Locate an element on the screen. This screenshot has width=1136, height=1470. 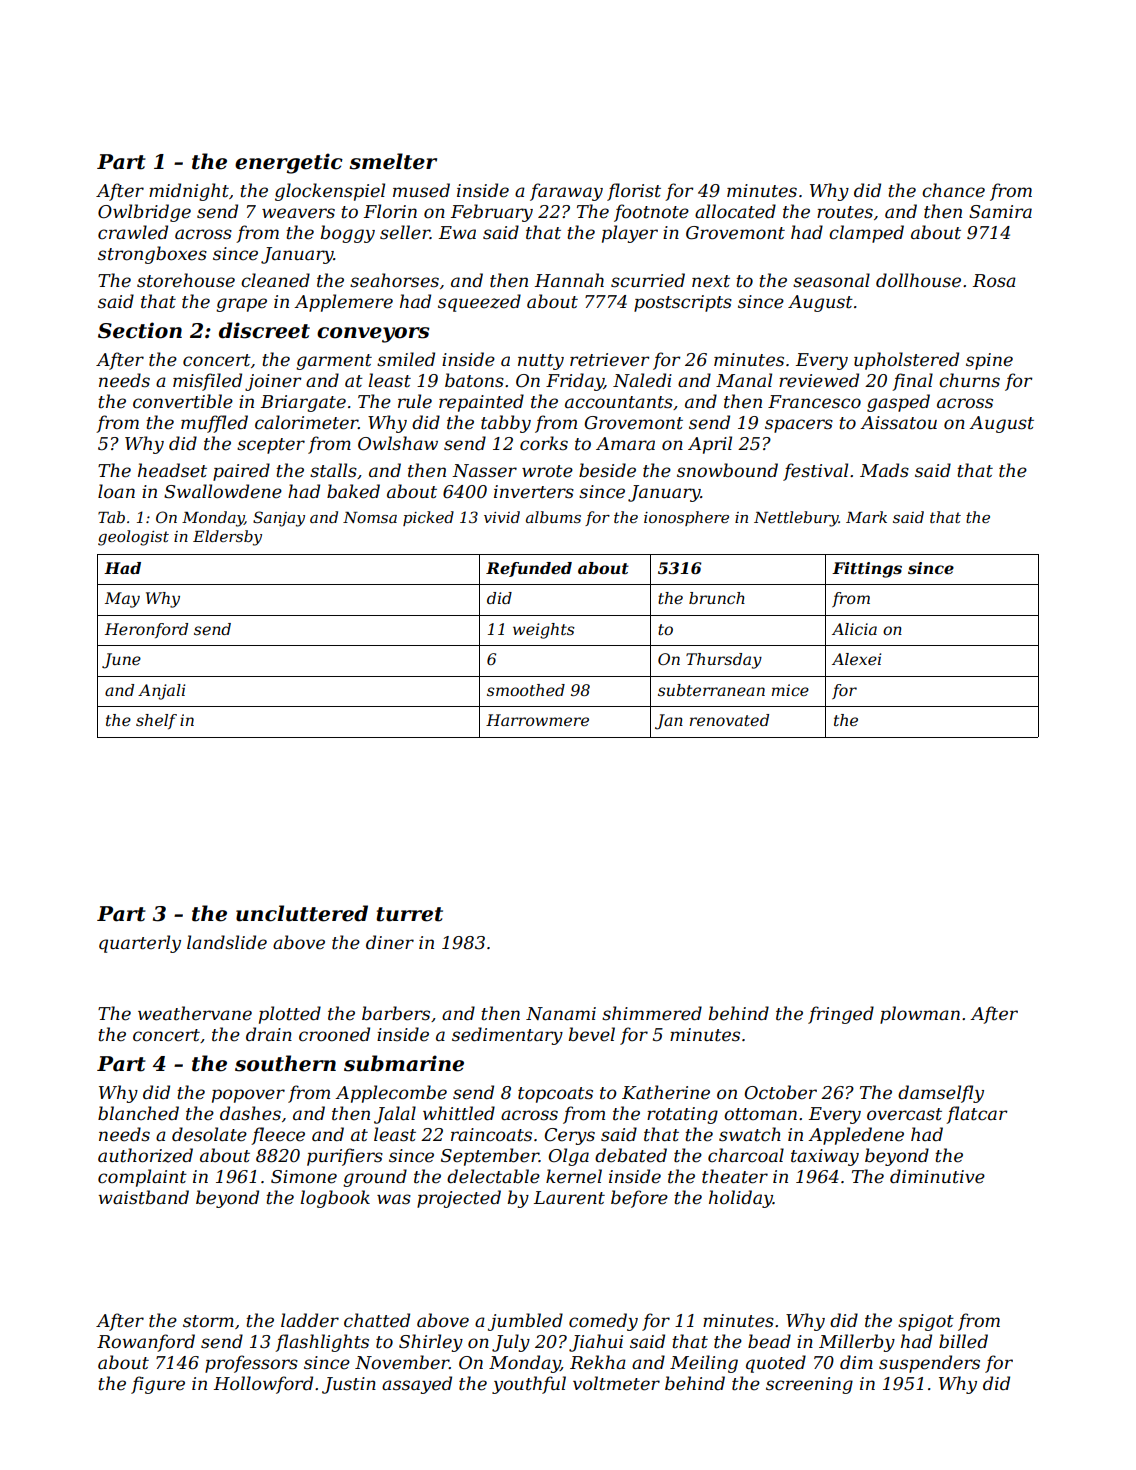
chance is located at coordinates (953, 190).
